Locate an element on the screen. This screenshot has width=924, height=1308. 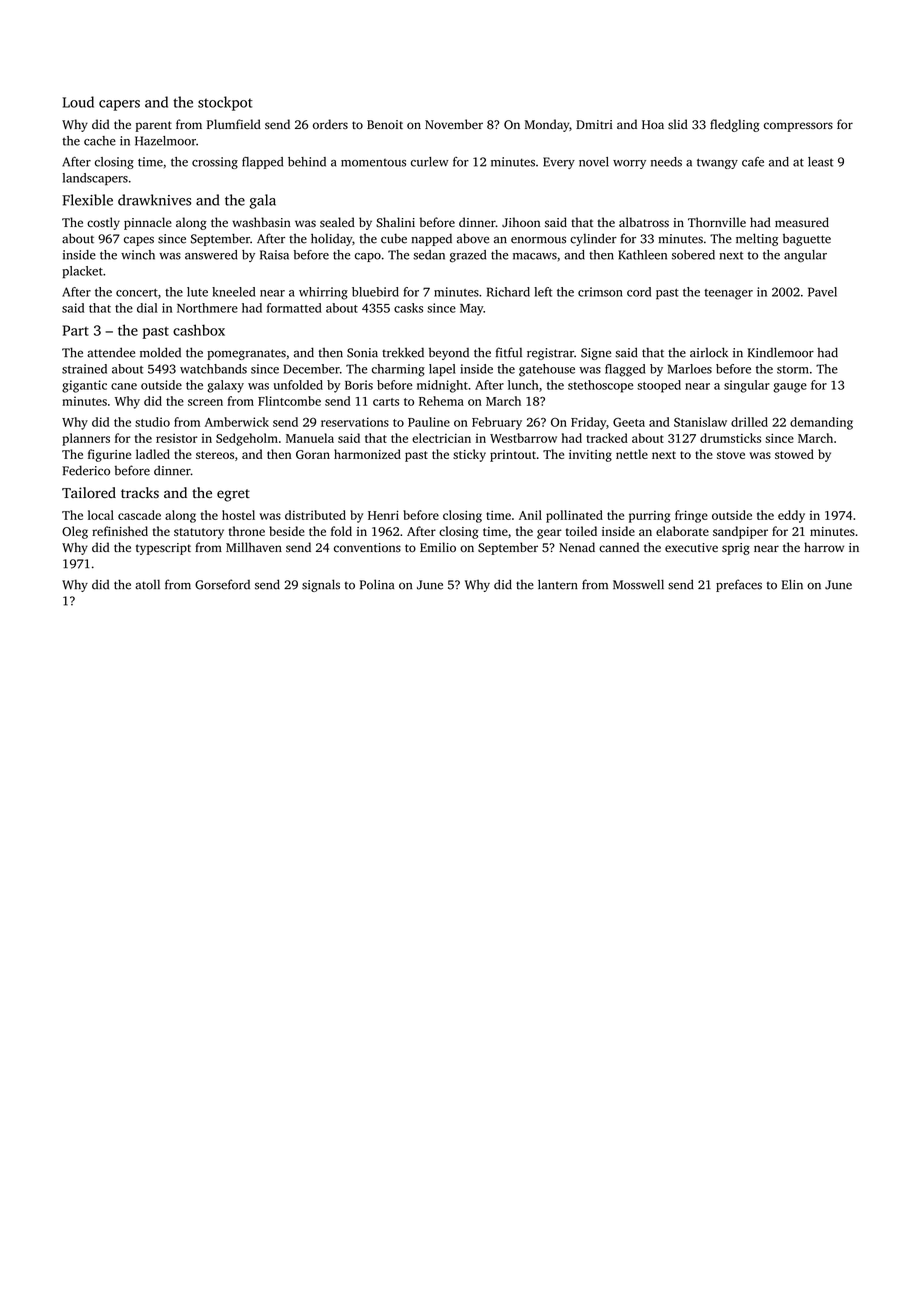
Gorseford is located at coordinates (222, 584).
